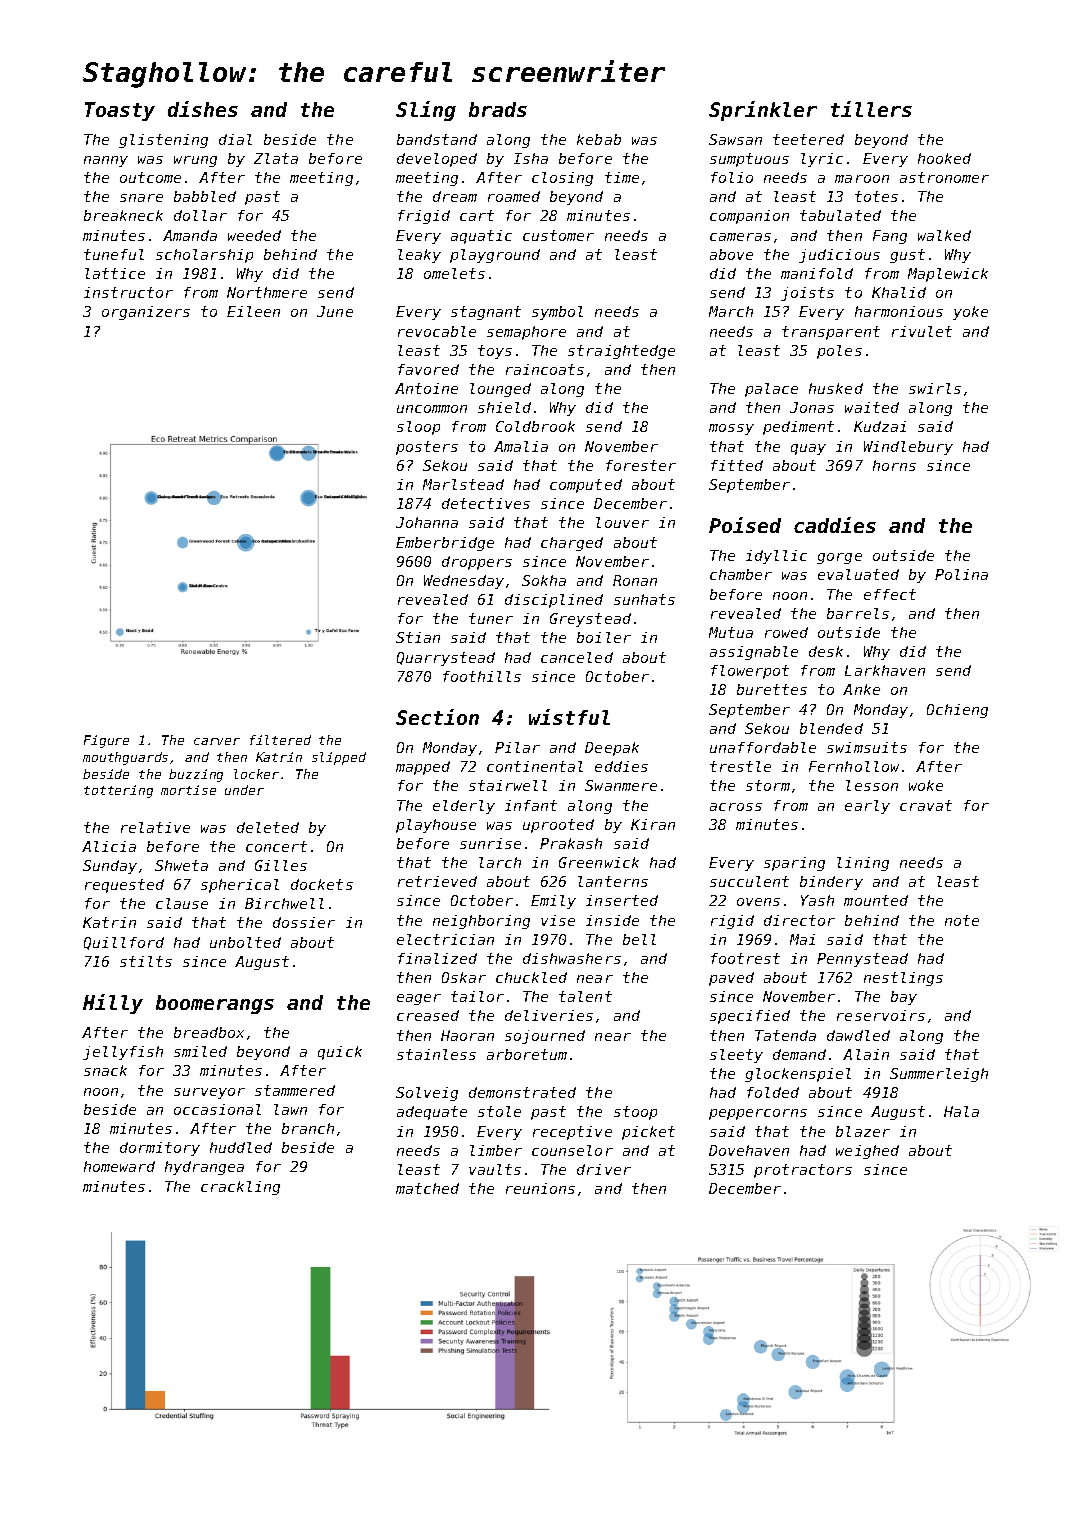  I want to click on Greystead, so click(590, 620).
